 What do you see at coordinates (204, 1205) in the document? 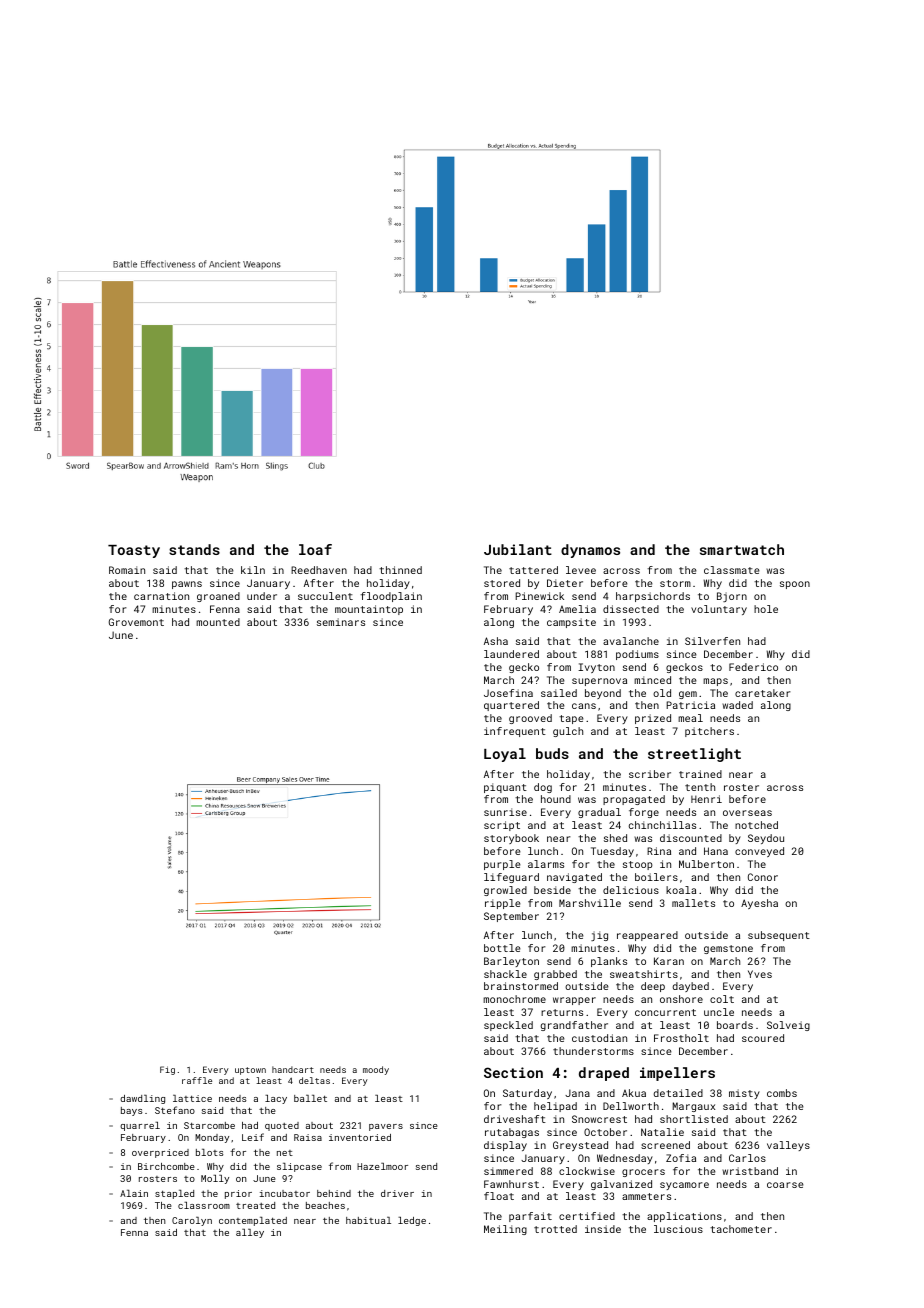
I see `classroom` at bounding box center [204, 1205].
